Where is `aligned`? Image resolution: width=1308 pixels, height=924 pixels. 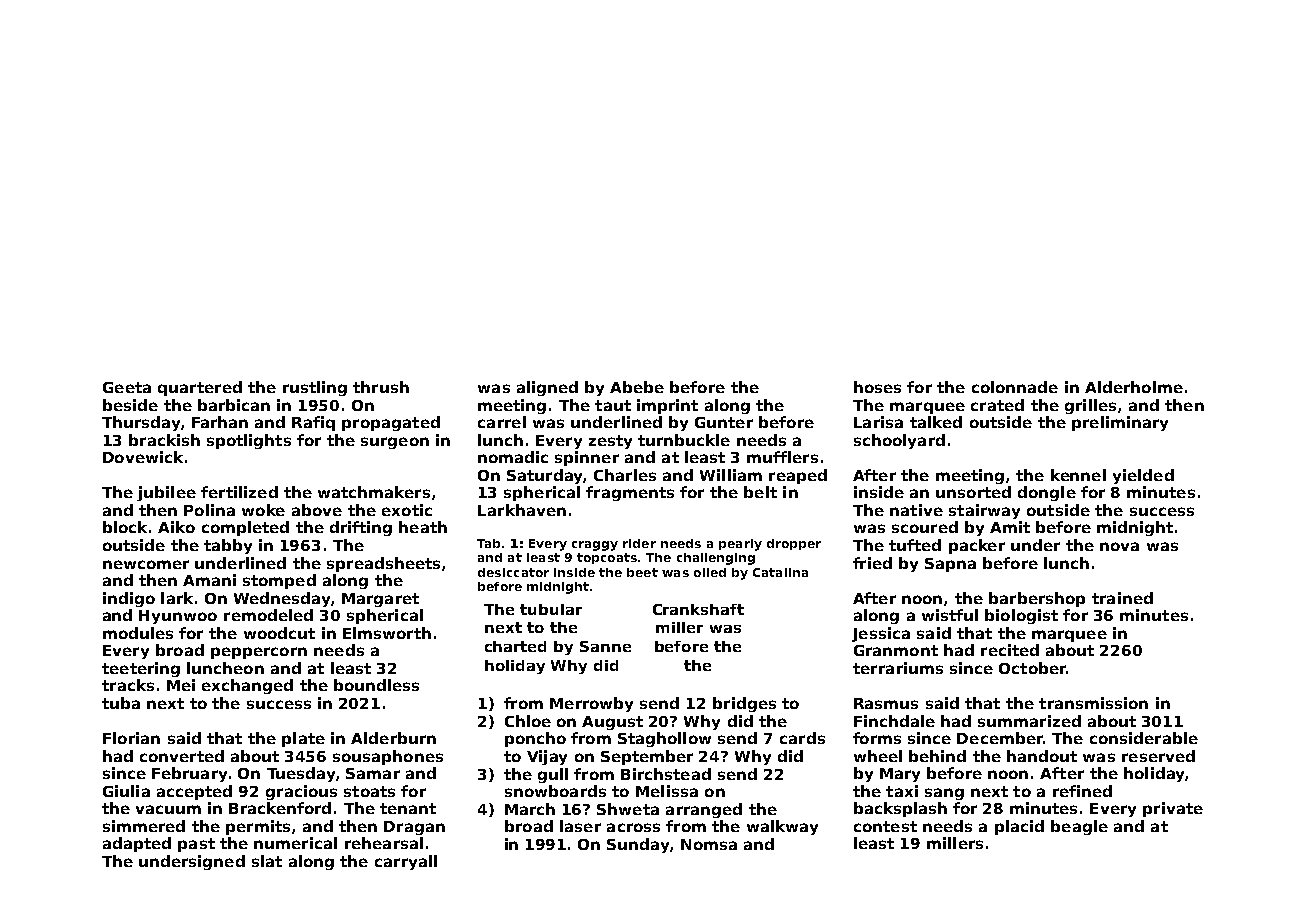
aligned is located at coordinates (547, 388).
